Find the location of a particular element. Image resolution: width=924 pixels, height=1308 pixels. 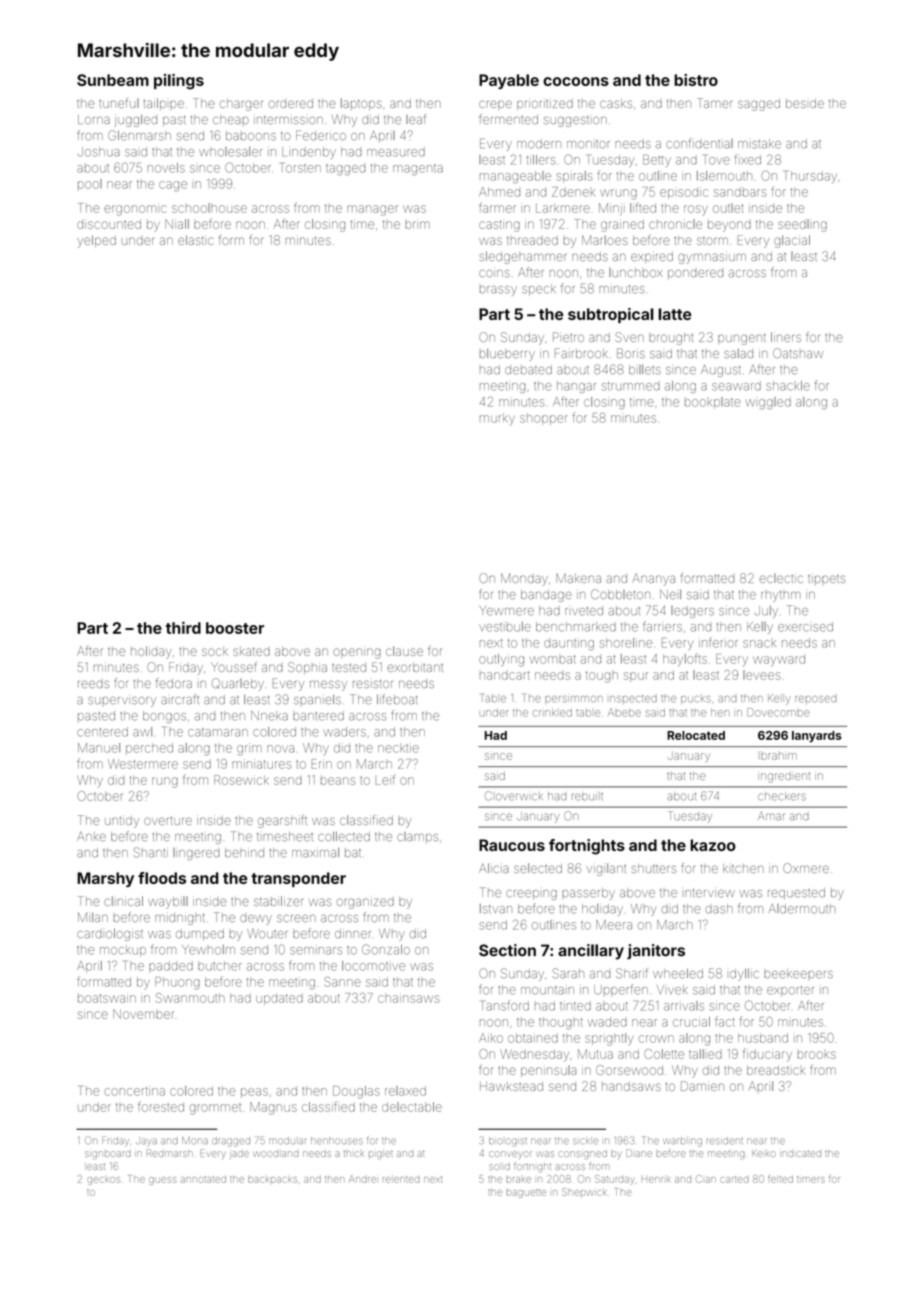

cocoons is located at coordinates (576, 81).
